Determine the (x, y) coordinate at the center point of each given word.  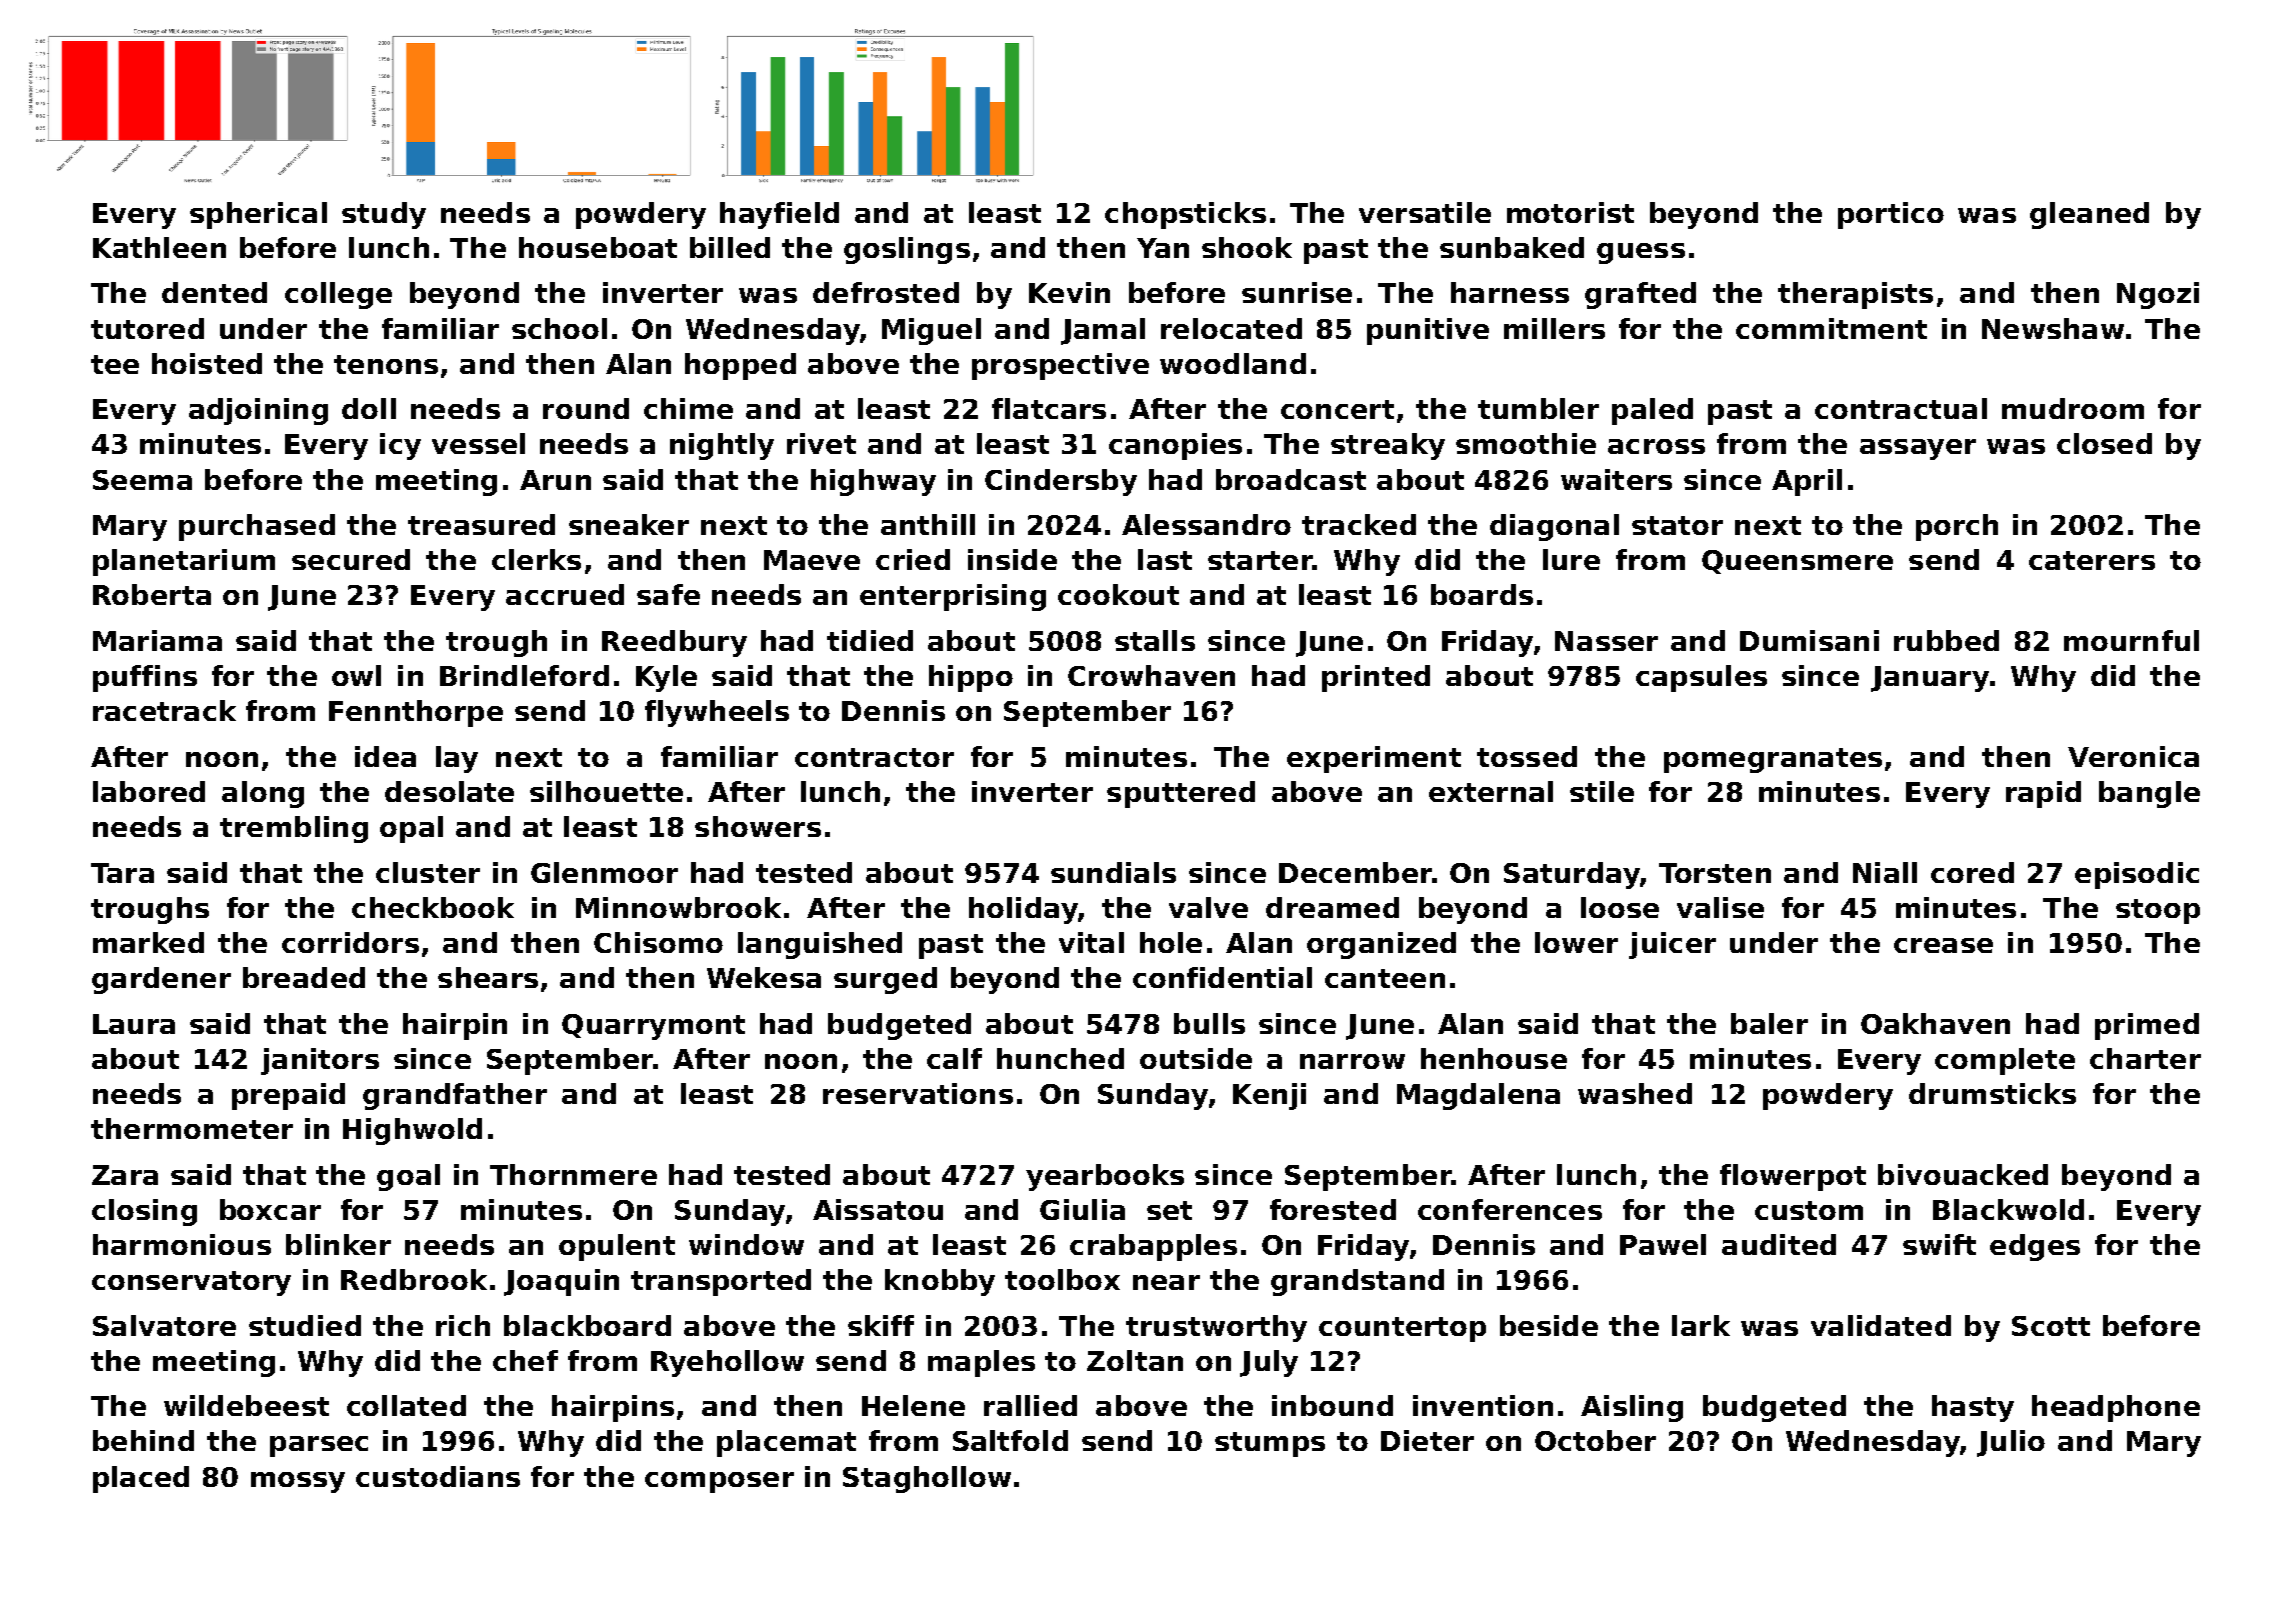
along (263, 794)
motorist (1570, 212)
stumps (1270, 1444)
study (384, 215)
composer (719, 1482)
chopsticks (1185, 215)
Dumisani (1809, 640)
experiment (1374, 759)
